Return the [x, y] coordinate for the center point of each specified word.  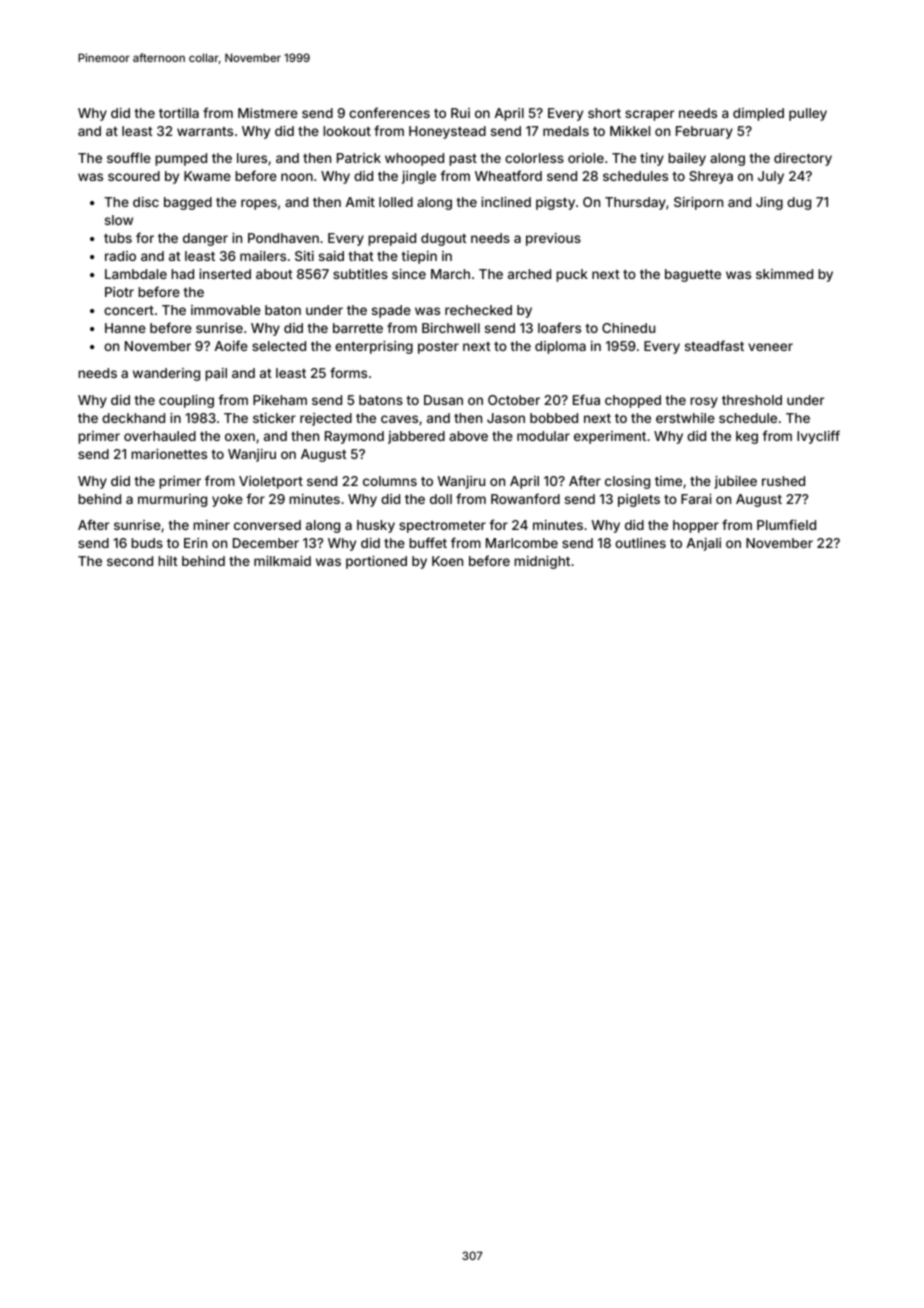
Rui [460, 113]
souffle [129, 157]
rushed [783, 481]
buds [147, 543]
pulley [808, 114]
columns [390, 481]
